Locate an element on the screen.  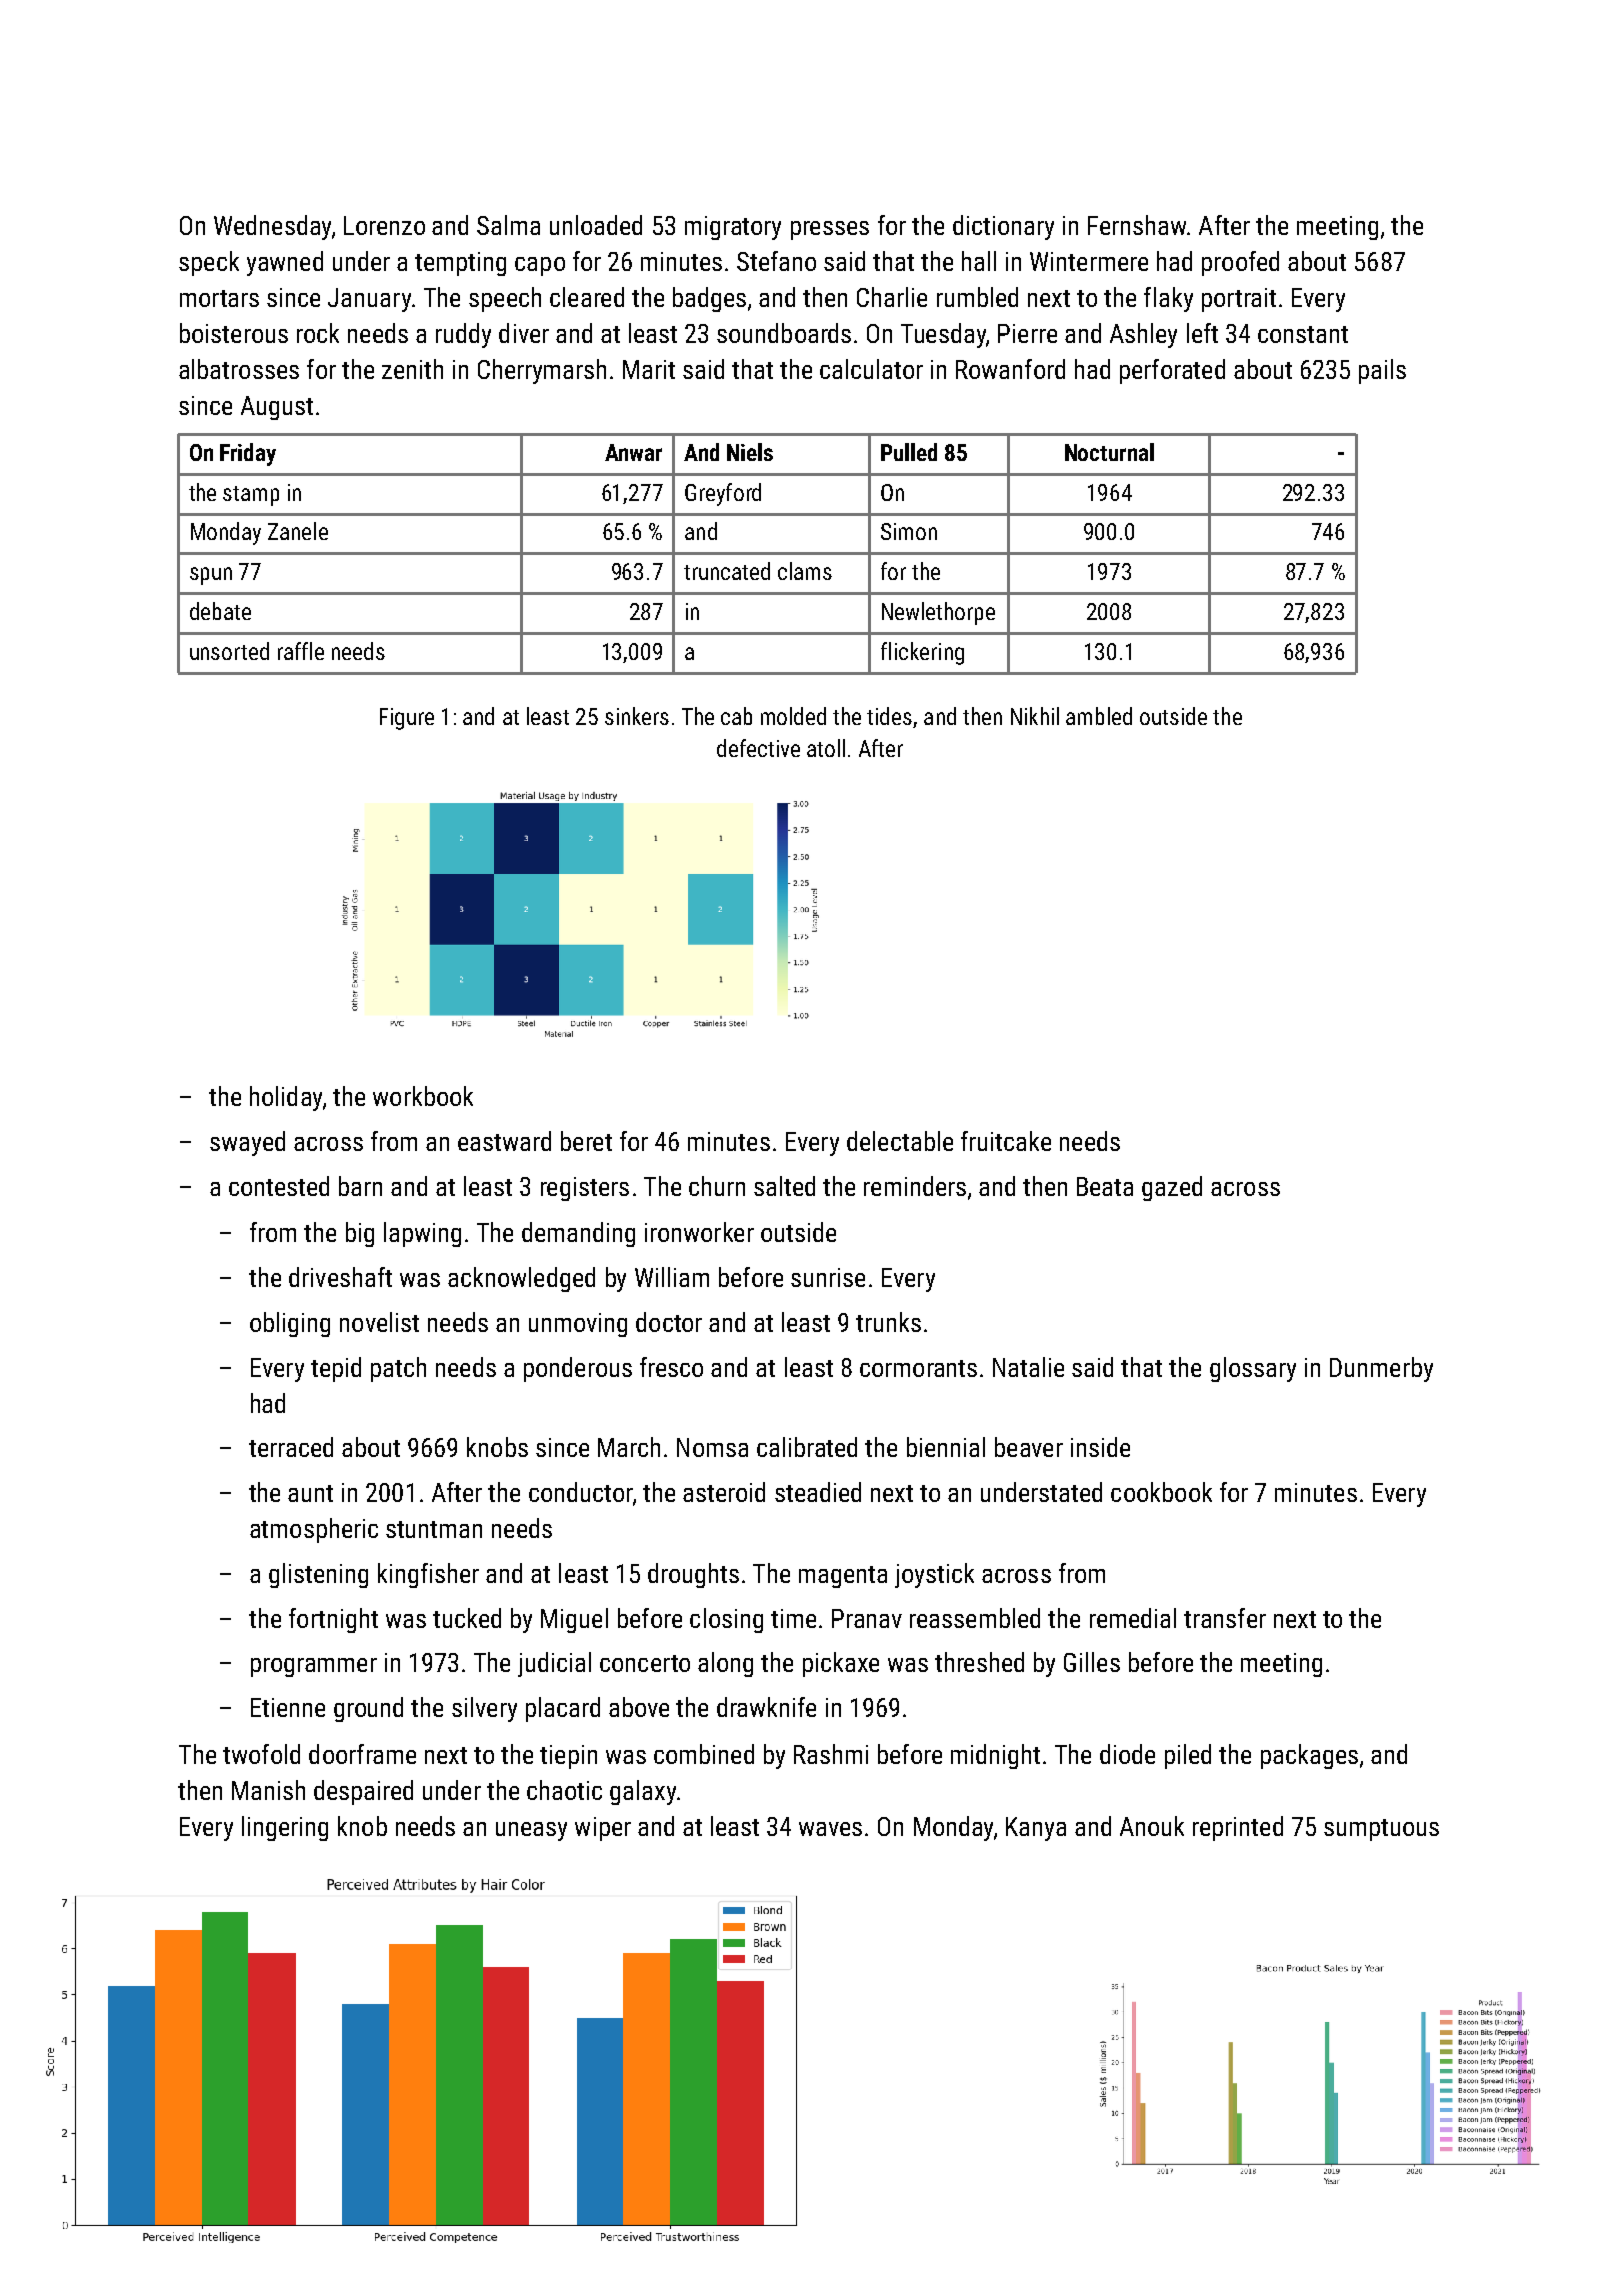
terraced is located at coordinates (291, 1447).
